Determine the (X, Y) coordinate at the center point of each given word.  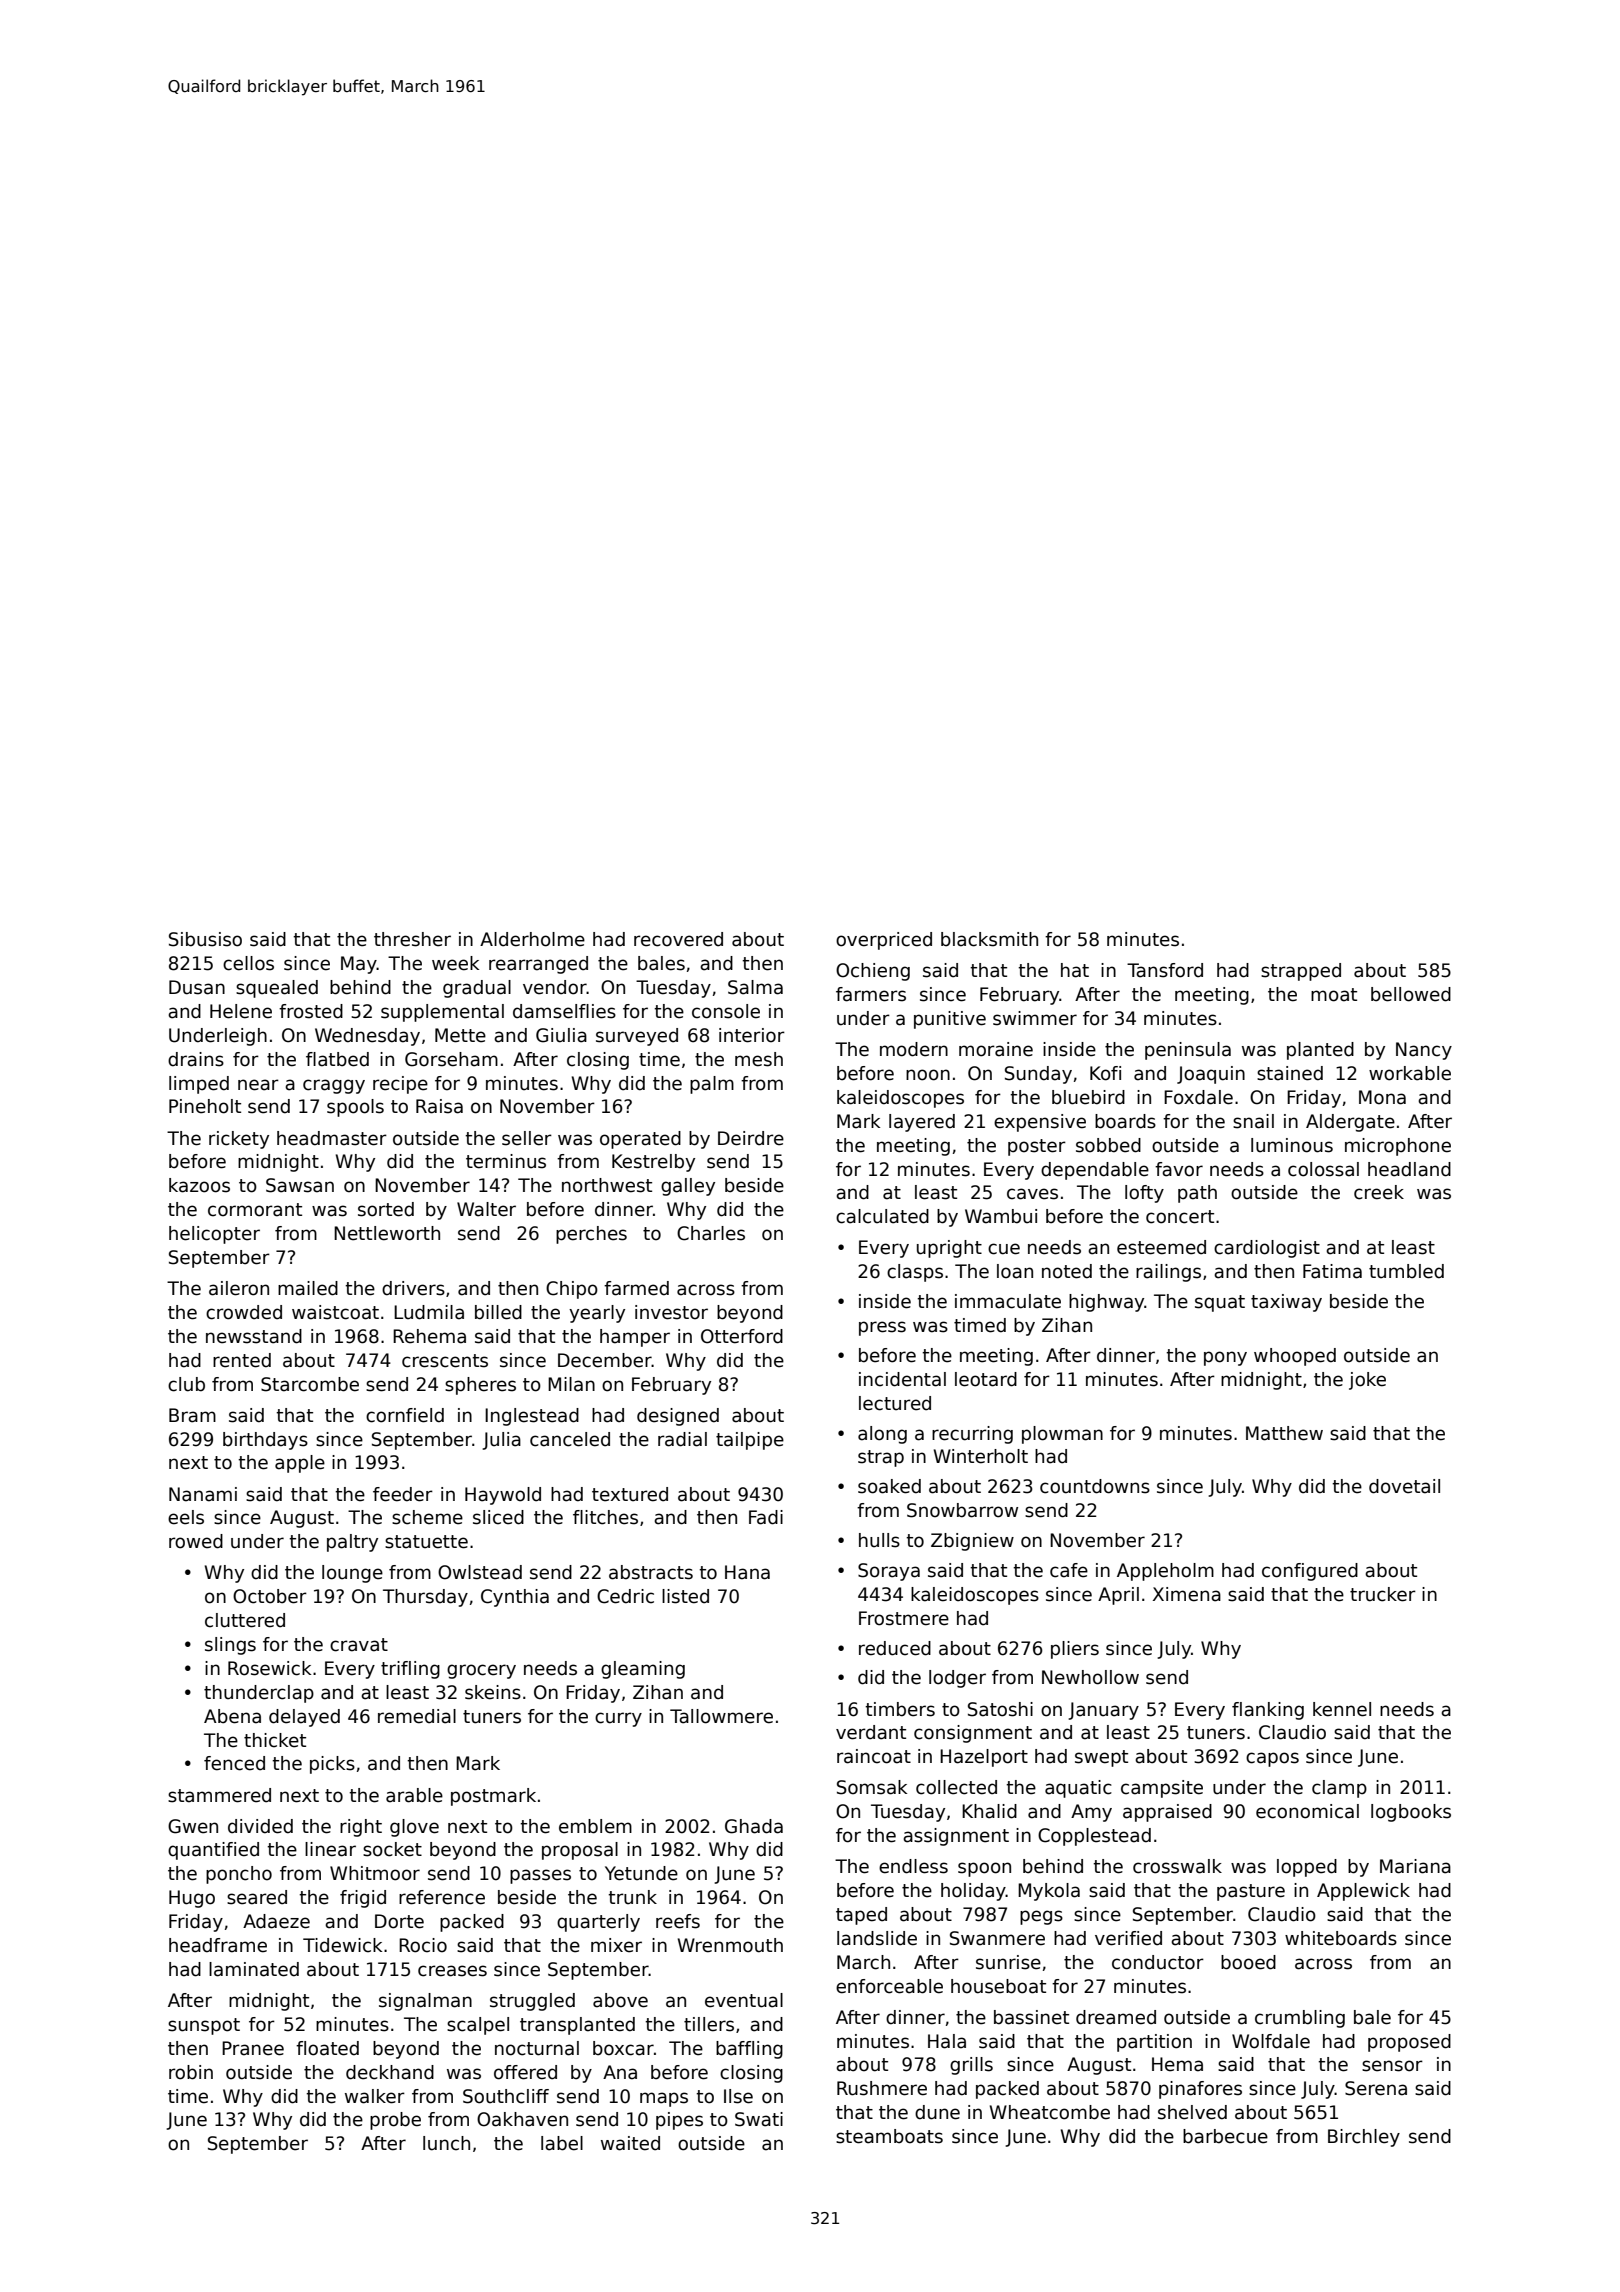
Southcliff (506, 2096)
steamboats (889, 2136)
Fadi (766, 1517)
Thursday (425, 1598)
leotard (986, 1379)
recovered (678, 939)
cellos (248, 963)
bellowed (1411, 994)
